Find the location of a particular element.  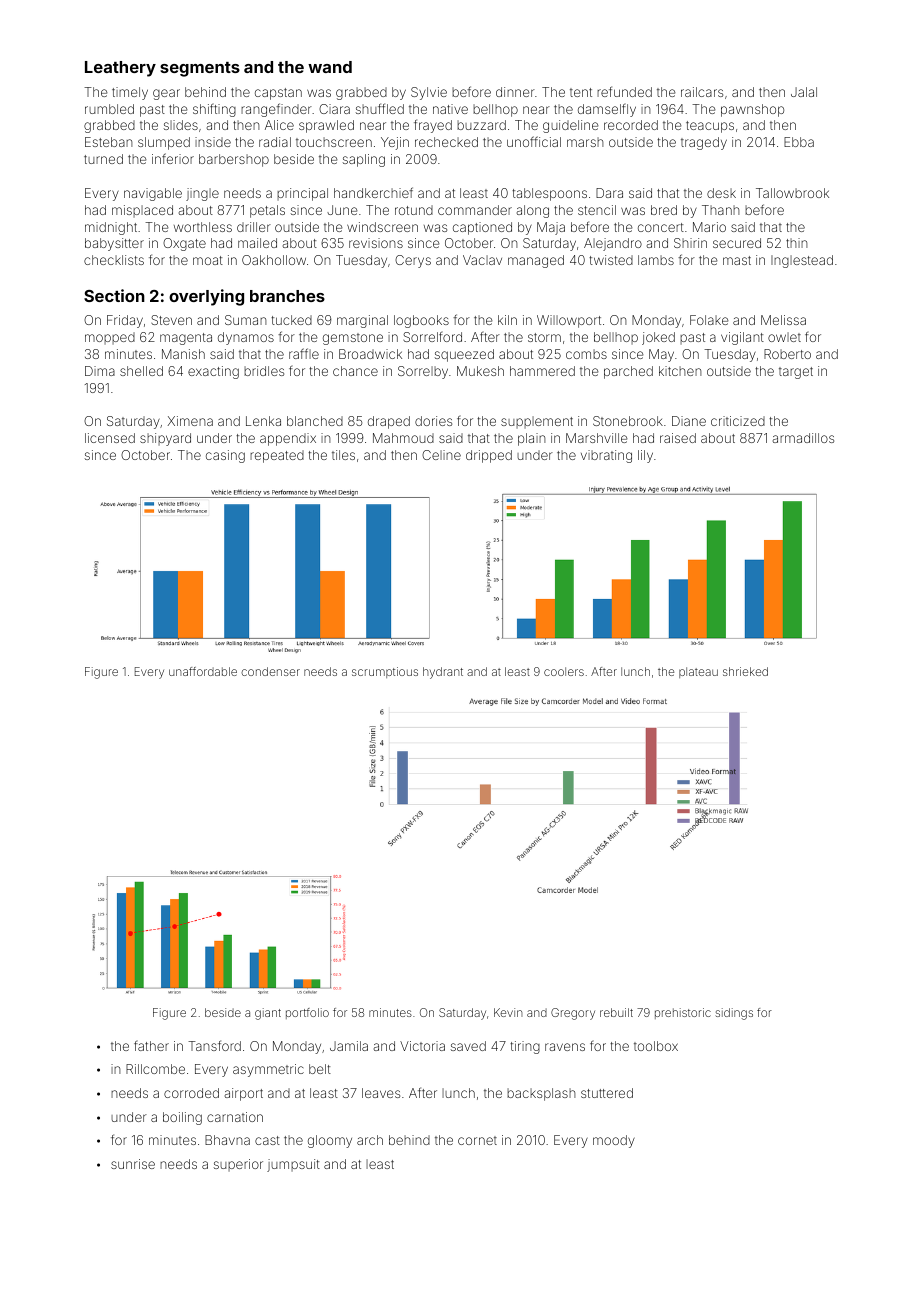

refunded is located at coordinates (624, 91).
